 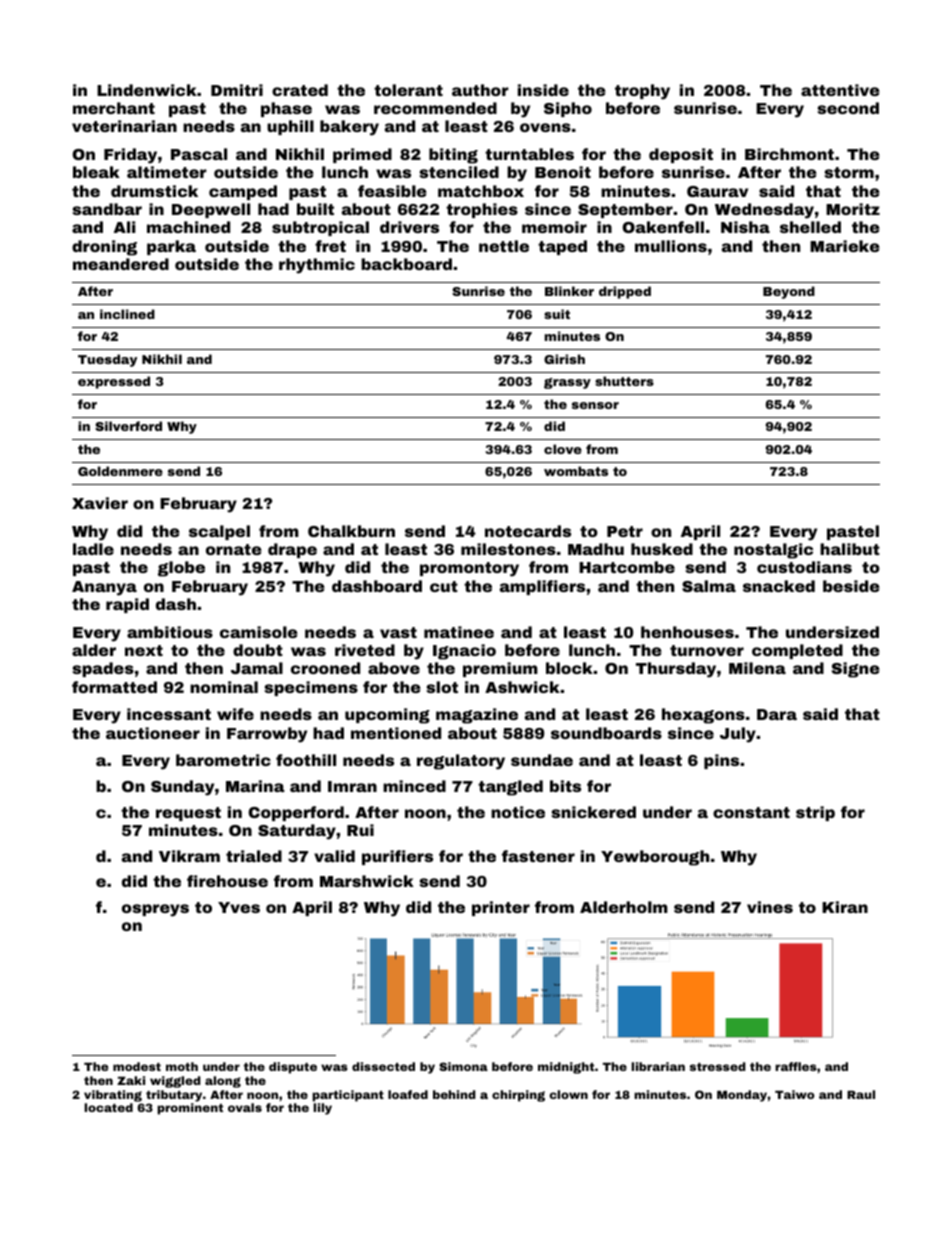 I want to click on Marieke, so click(x=845, y=246).
